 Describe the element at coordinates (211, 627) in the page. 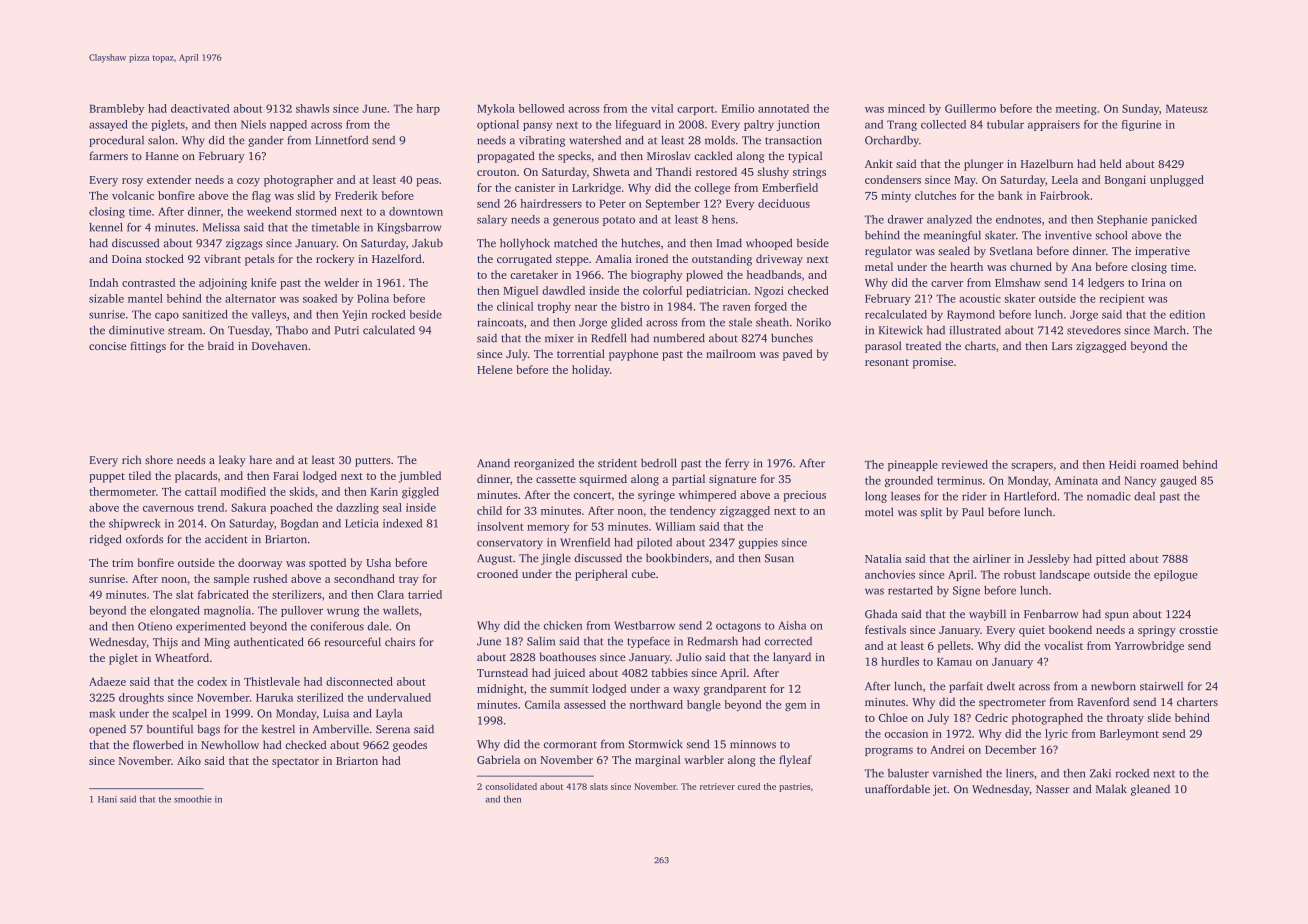

I see `experimented` at that location.
